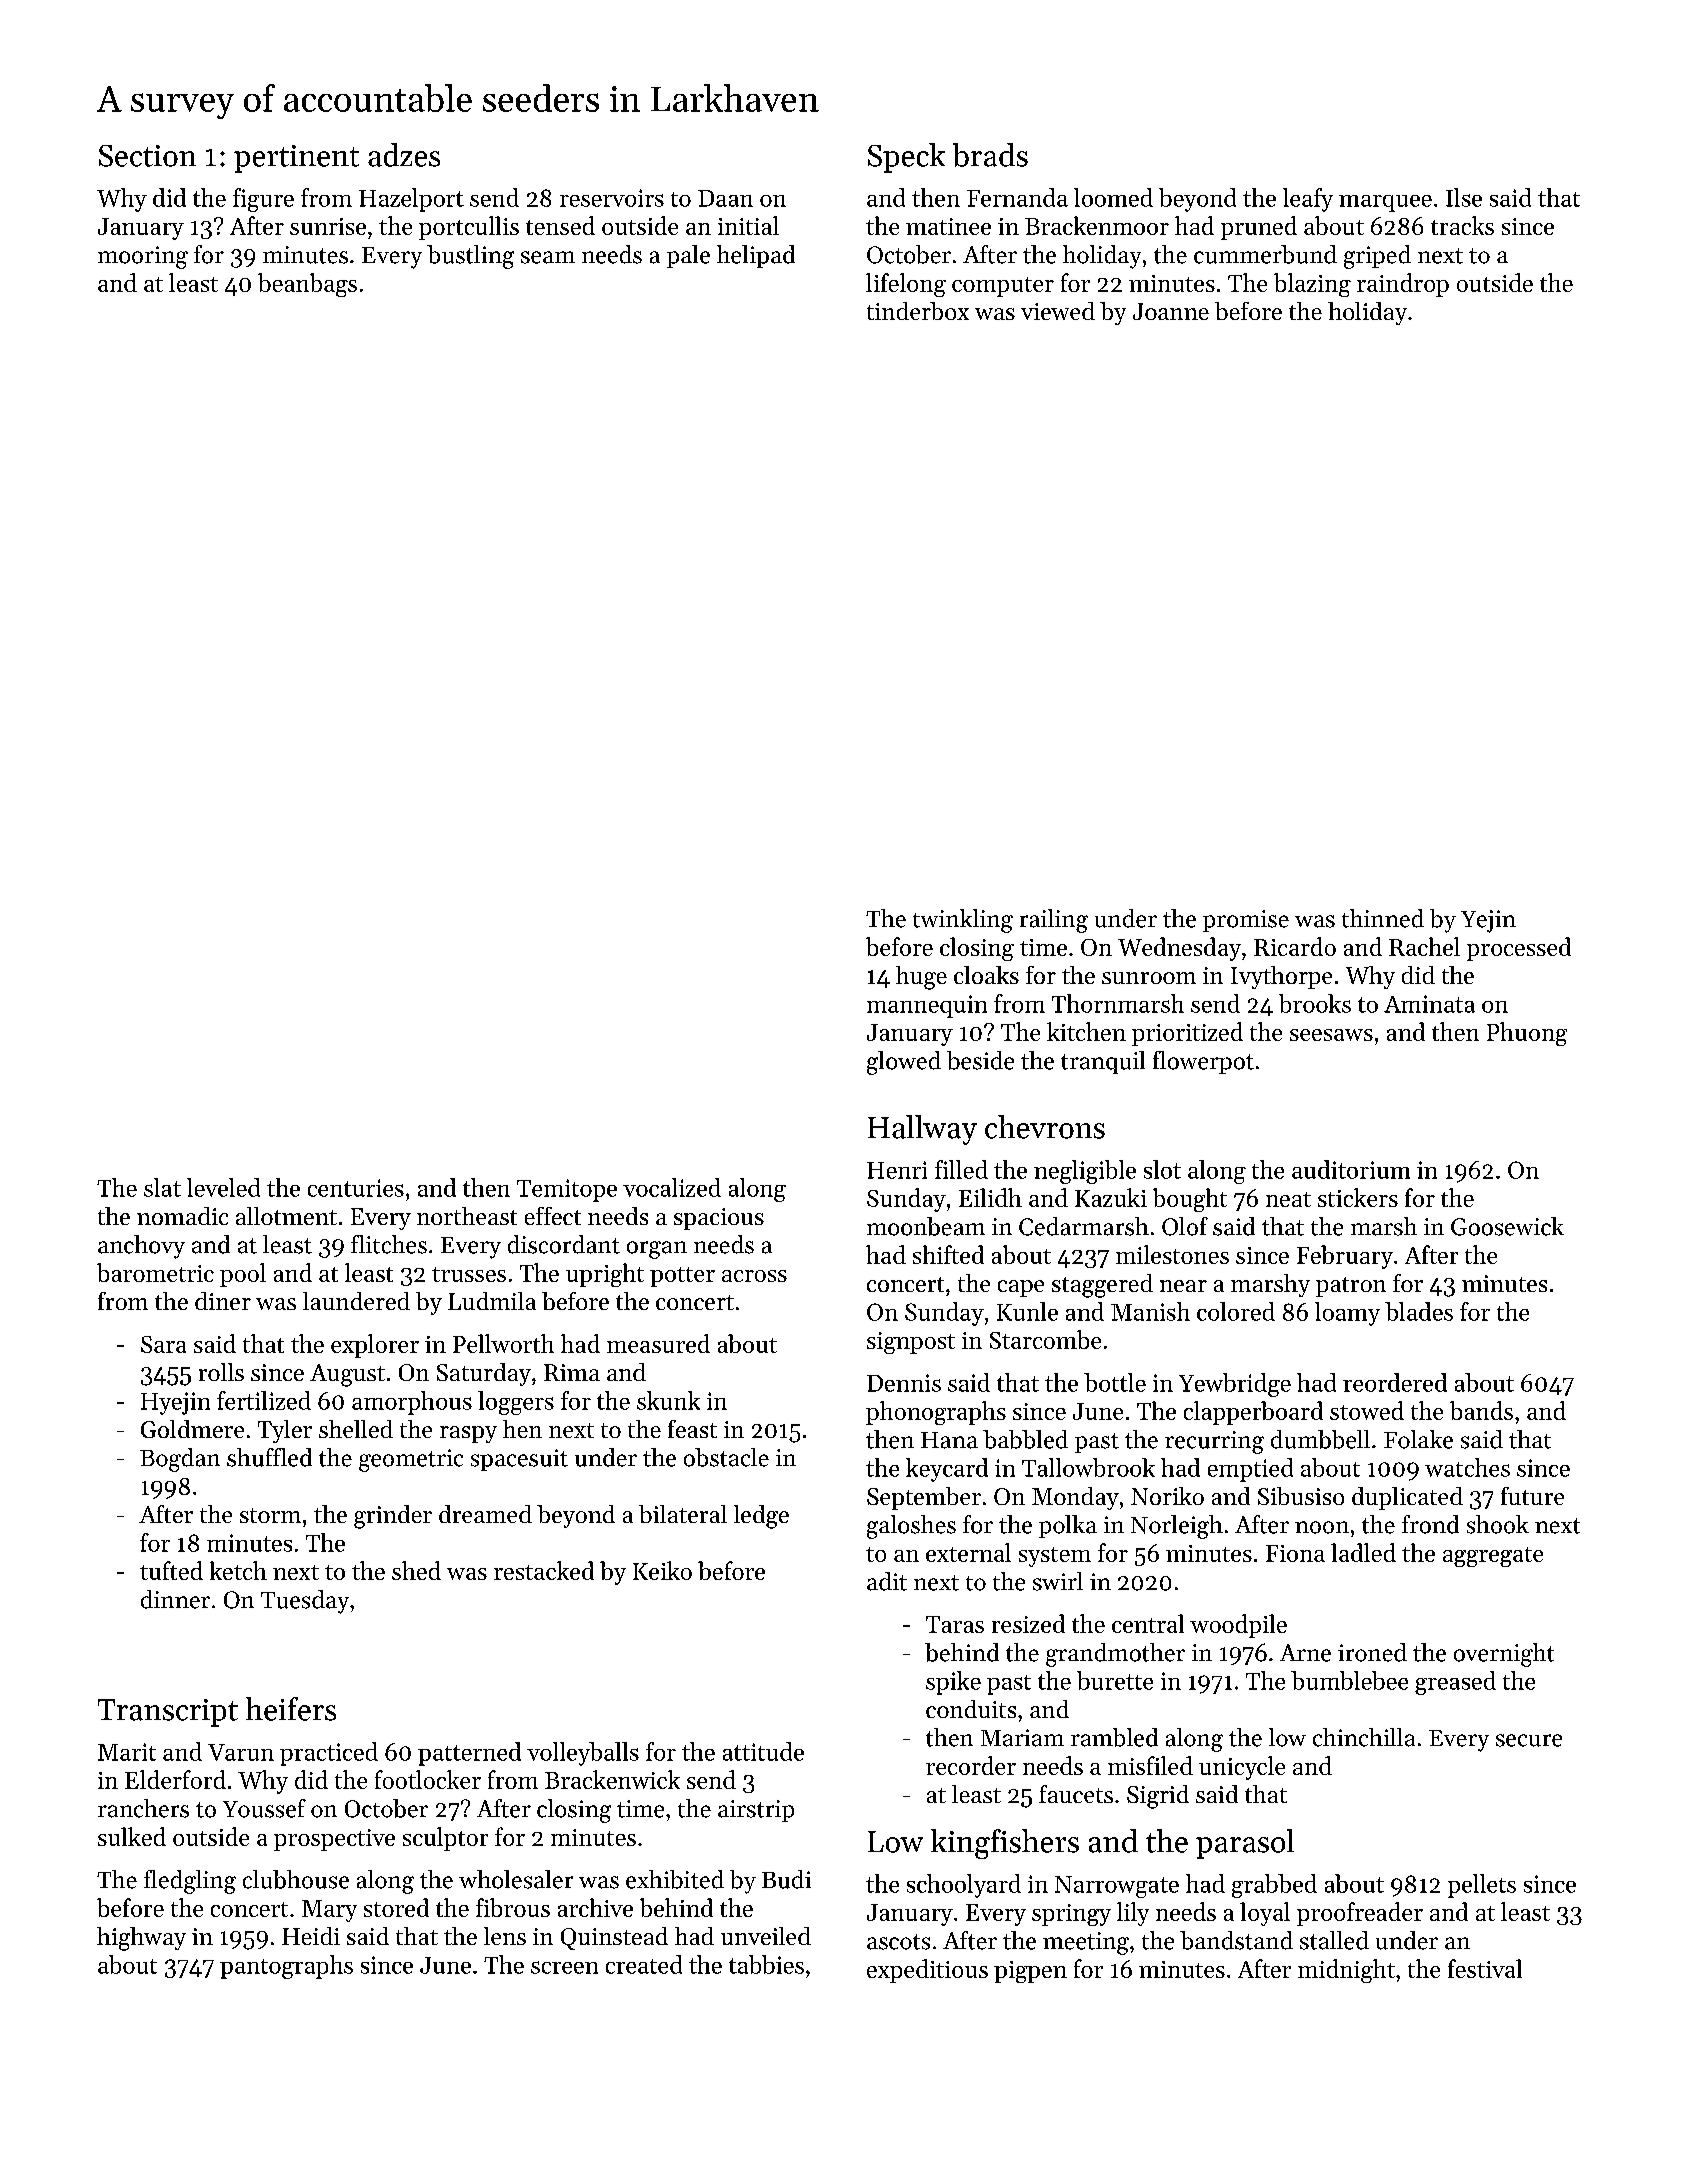  I want to click on Heidi, so click(311, 1936).
